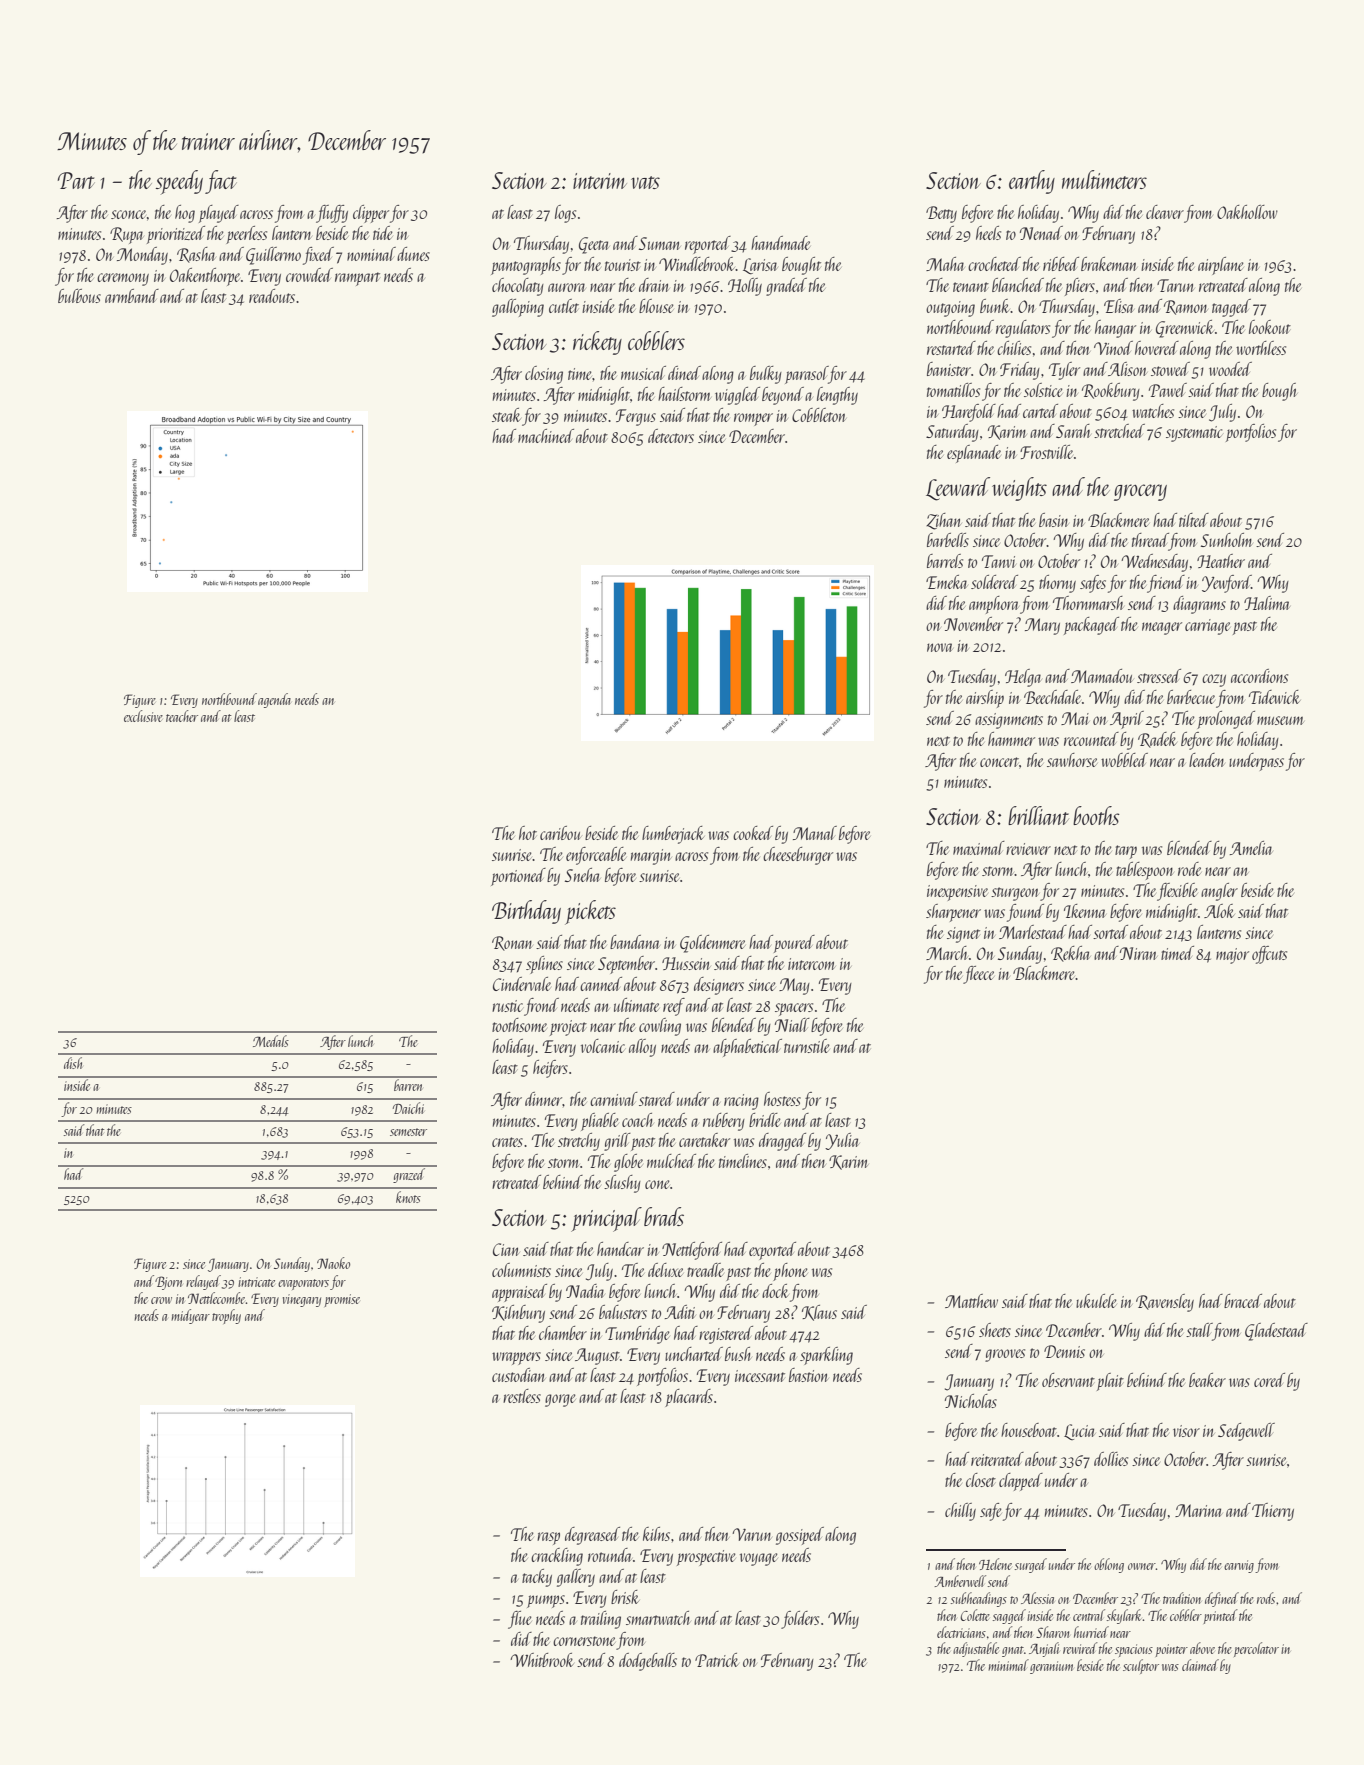 The image size is (1364, 1765). Describe the element at coordinates (179, 182) in the image. I see `speedy` at that location.
